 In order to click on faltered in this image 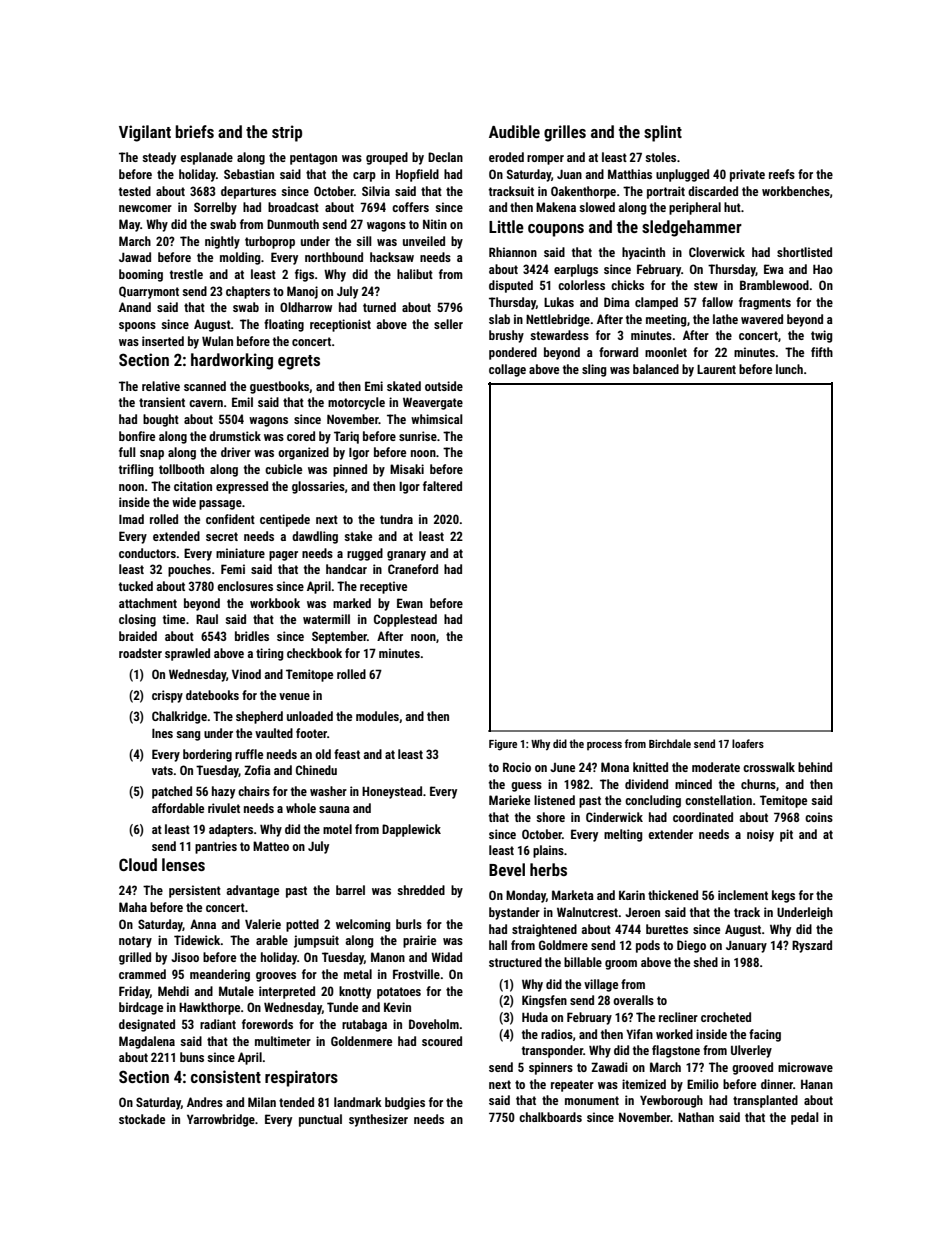, I will do `click(442, 486)`.
